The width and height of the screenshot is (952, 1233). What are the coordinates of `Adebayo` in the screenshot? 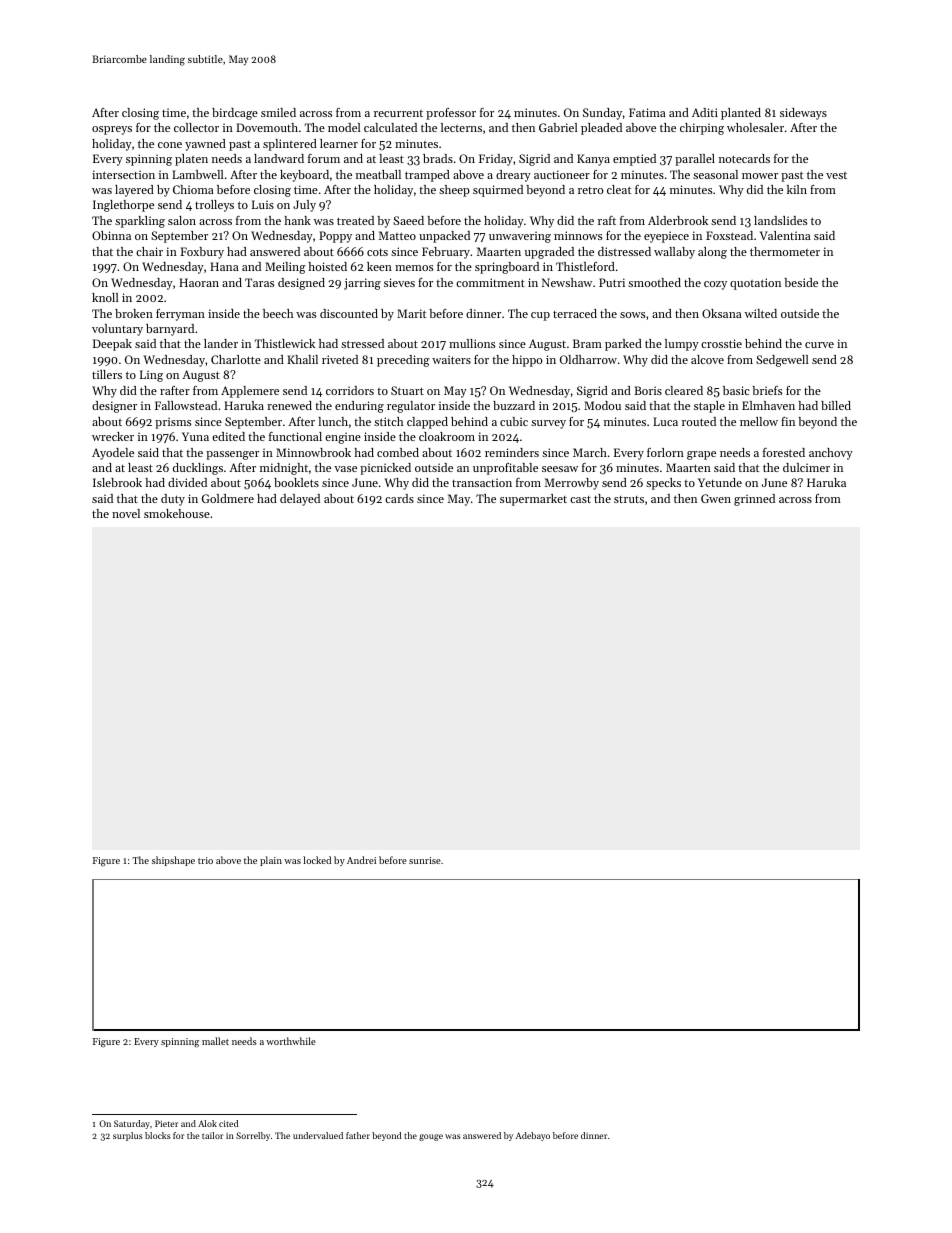 It's located at (533, 1136).
